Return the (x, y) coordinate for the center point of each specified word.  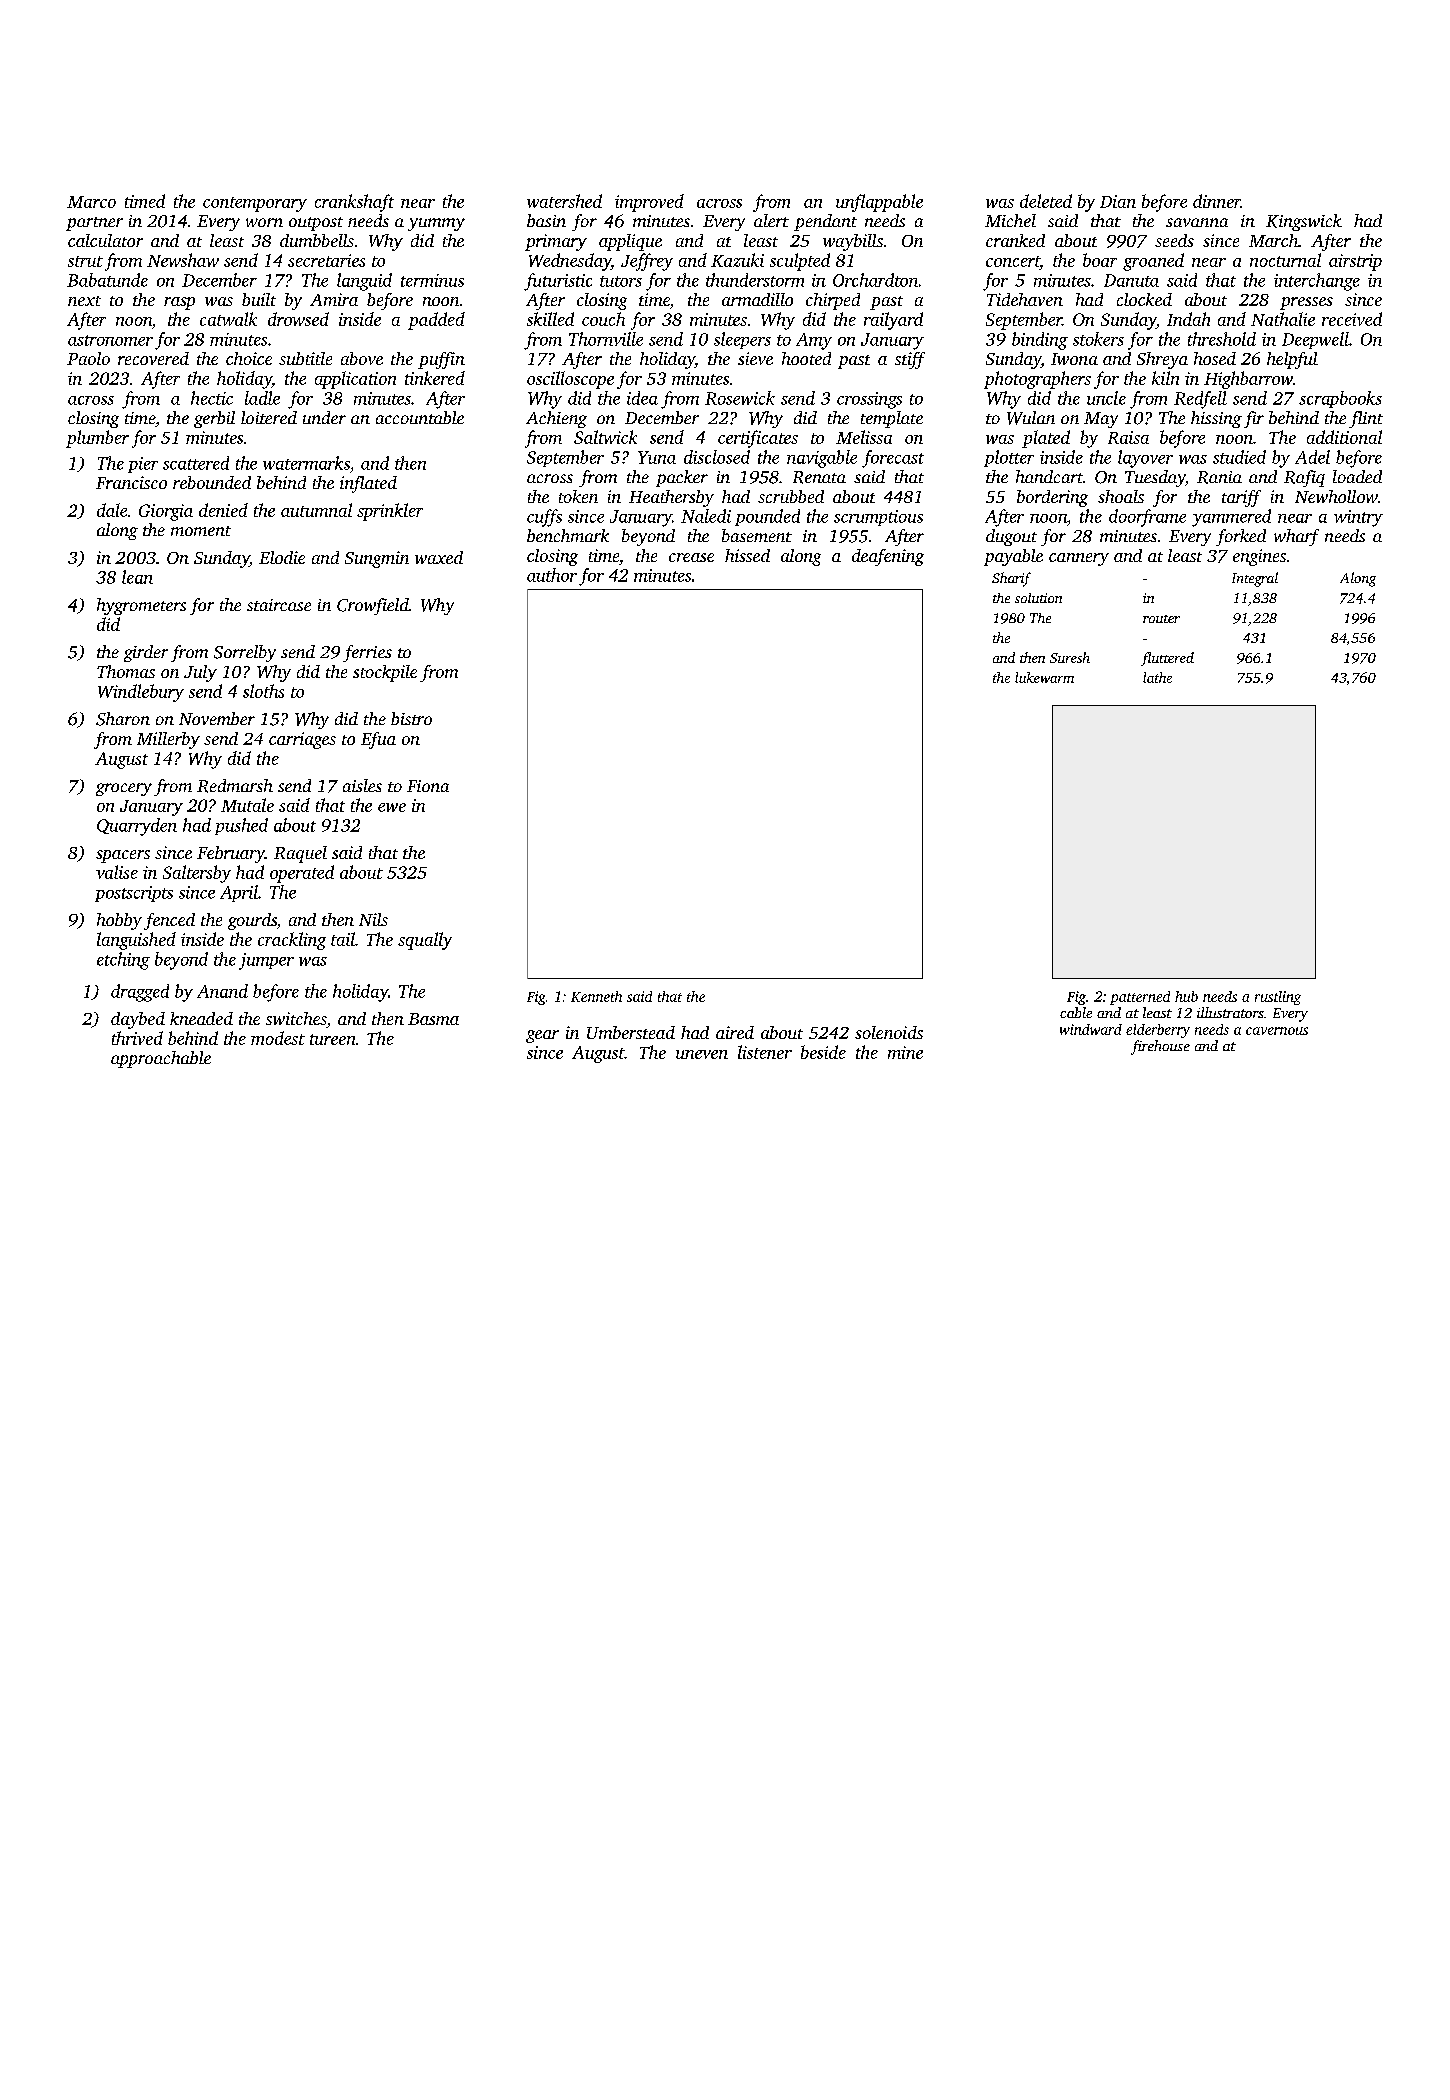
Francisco (131, 482)
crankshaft (354, 203)
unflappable (879, 203)
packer (682, 478)
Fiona (428, 786)
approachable (161, 1059)
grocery (124, 789)
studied (1239, 457)
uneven (702, 1054)
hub (1186, 996)
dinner (1217, 201)
